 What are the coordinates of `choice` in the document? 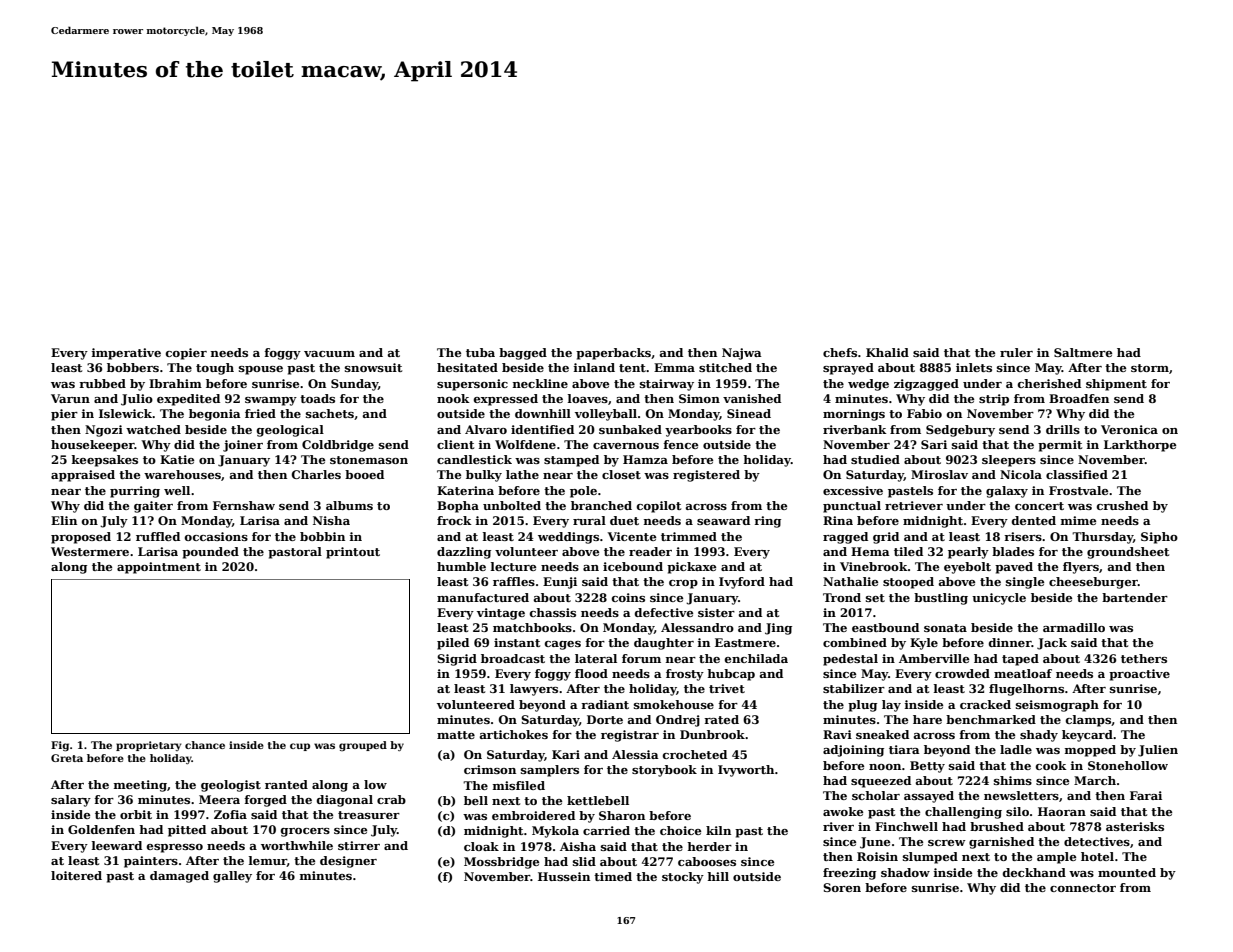 It's located at (680, 830).
